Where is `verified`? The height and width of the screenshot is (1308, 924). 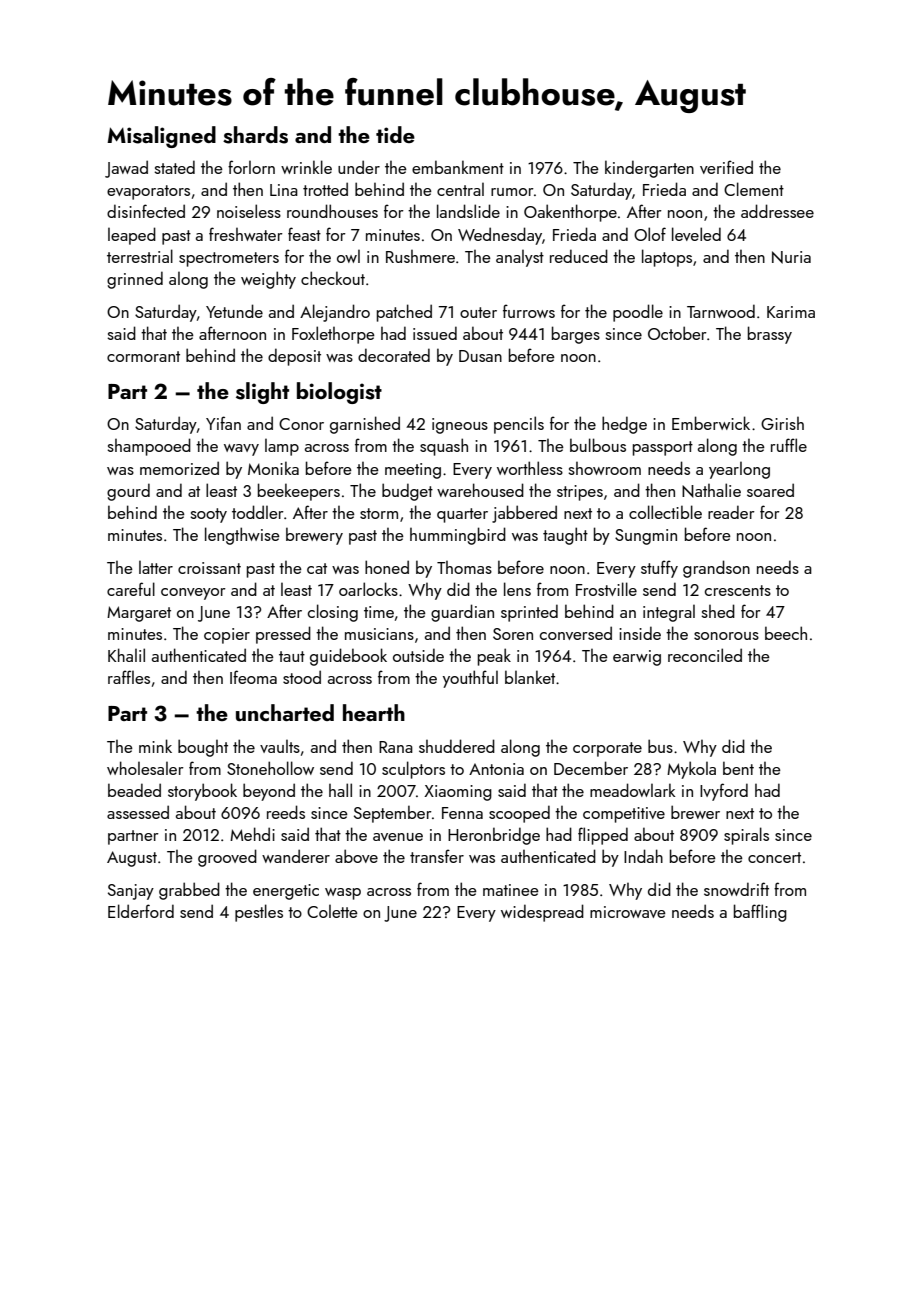 verified is located at coordinates (726, 167).
